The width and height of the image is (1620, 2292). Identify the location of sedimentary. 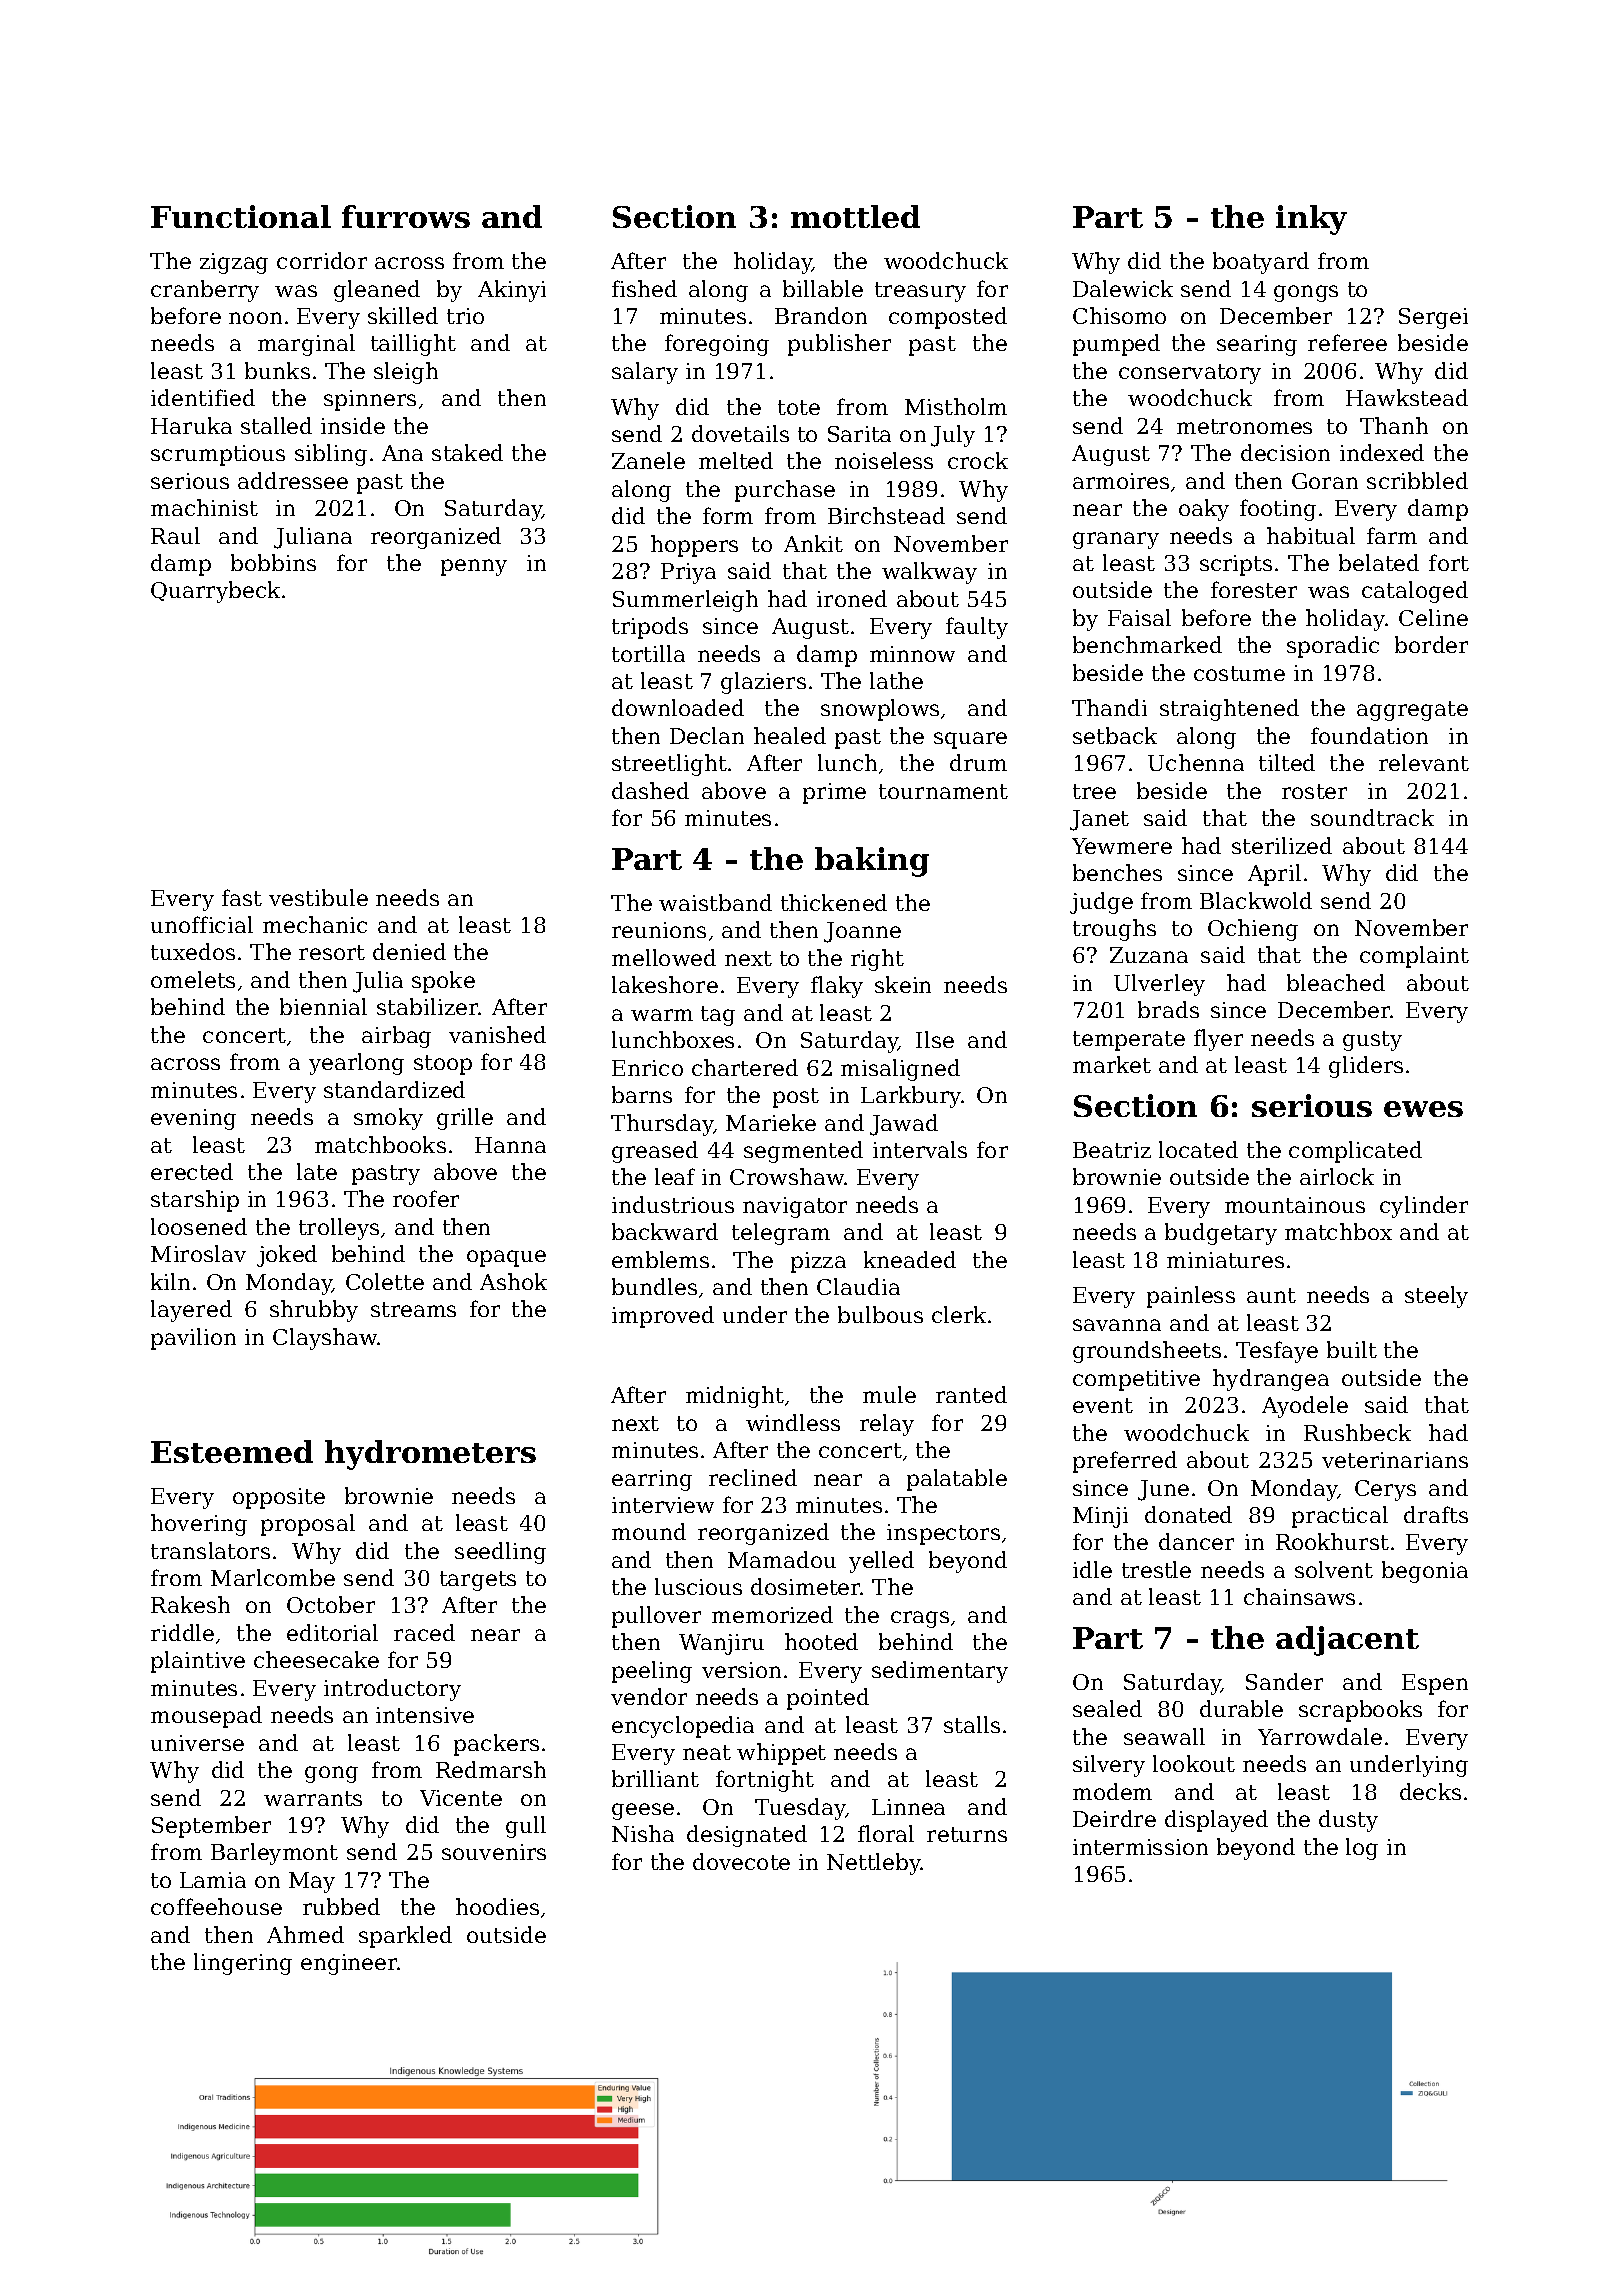
(940, 1672).
